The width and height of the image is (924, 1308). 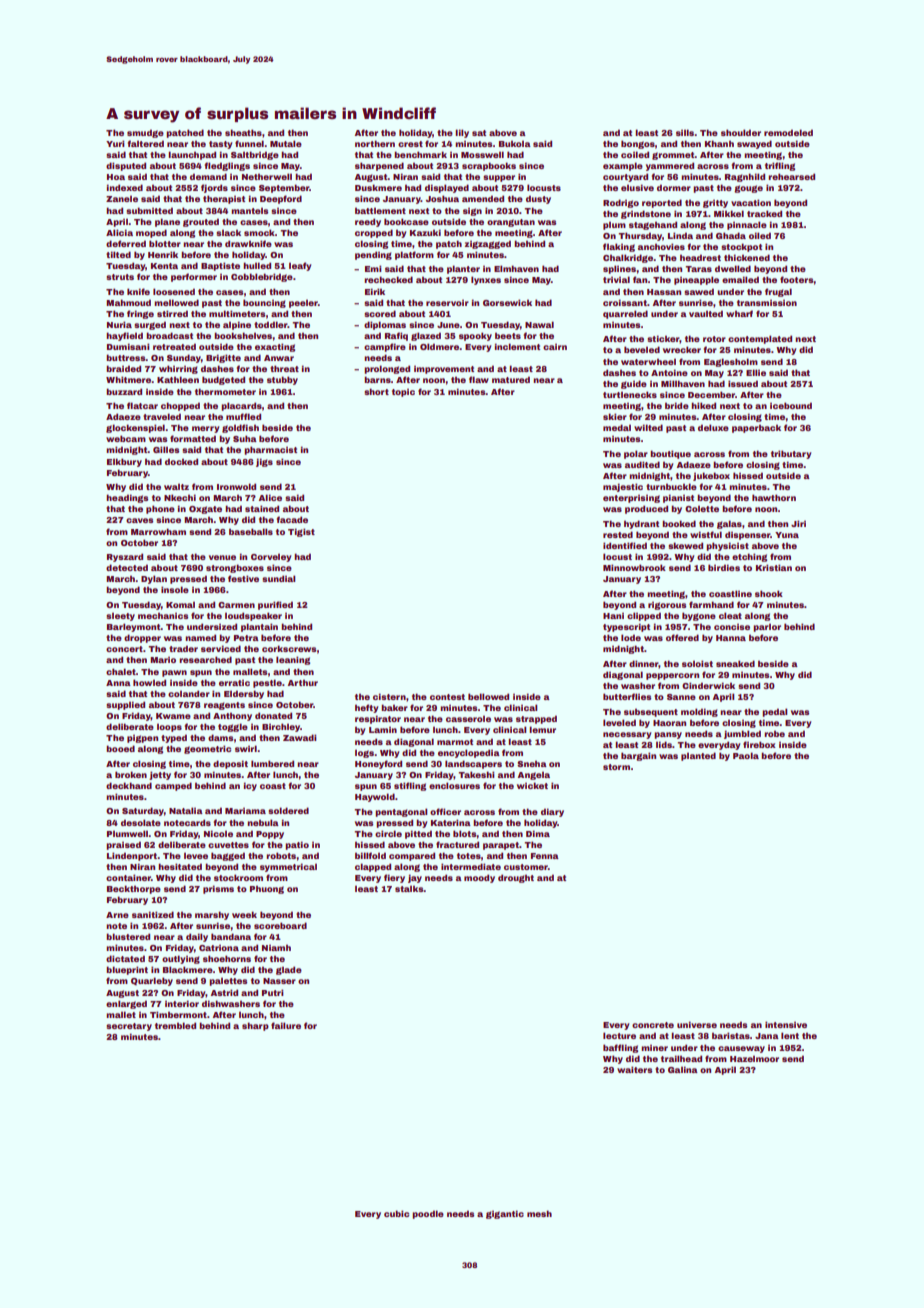 I want to click on fan, so click(x=640, y=279).
